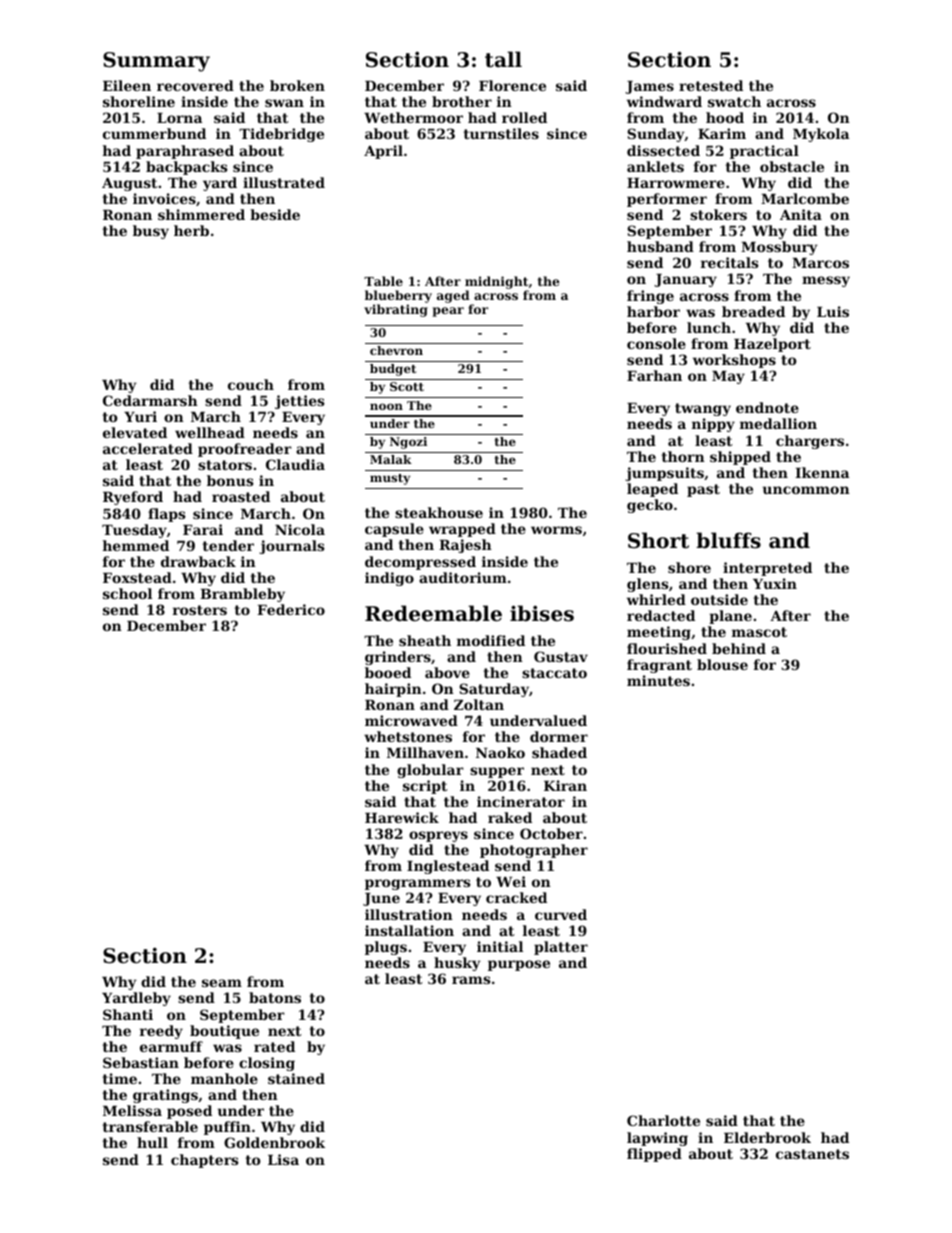 The width and height of the page is (952, 1233). I want to click on Elderbrook, so click(767, 1137).
